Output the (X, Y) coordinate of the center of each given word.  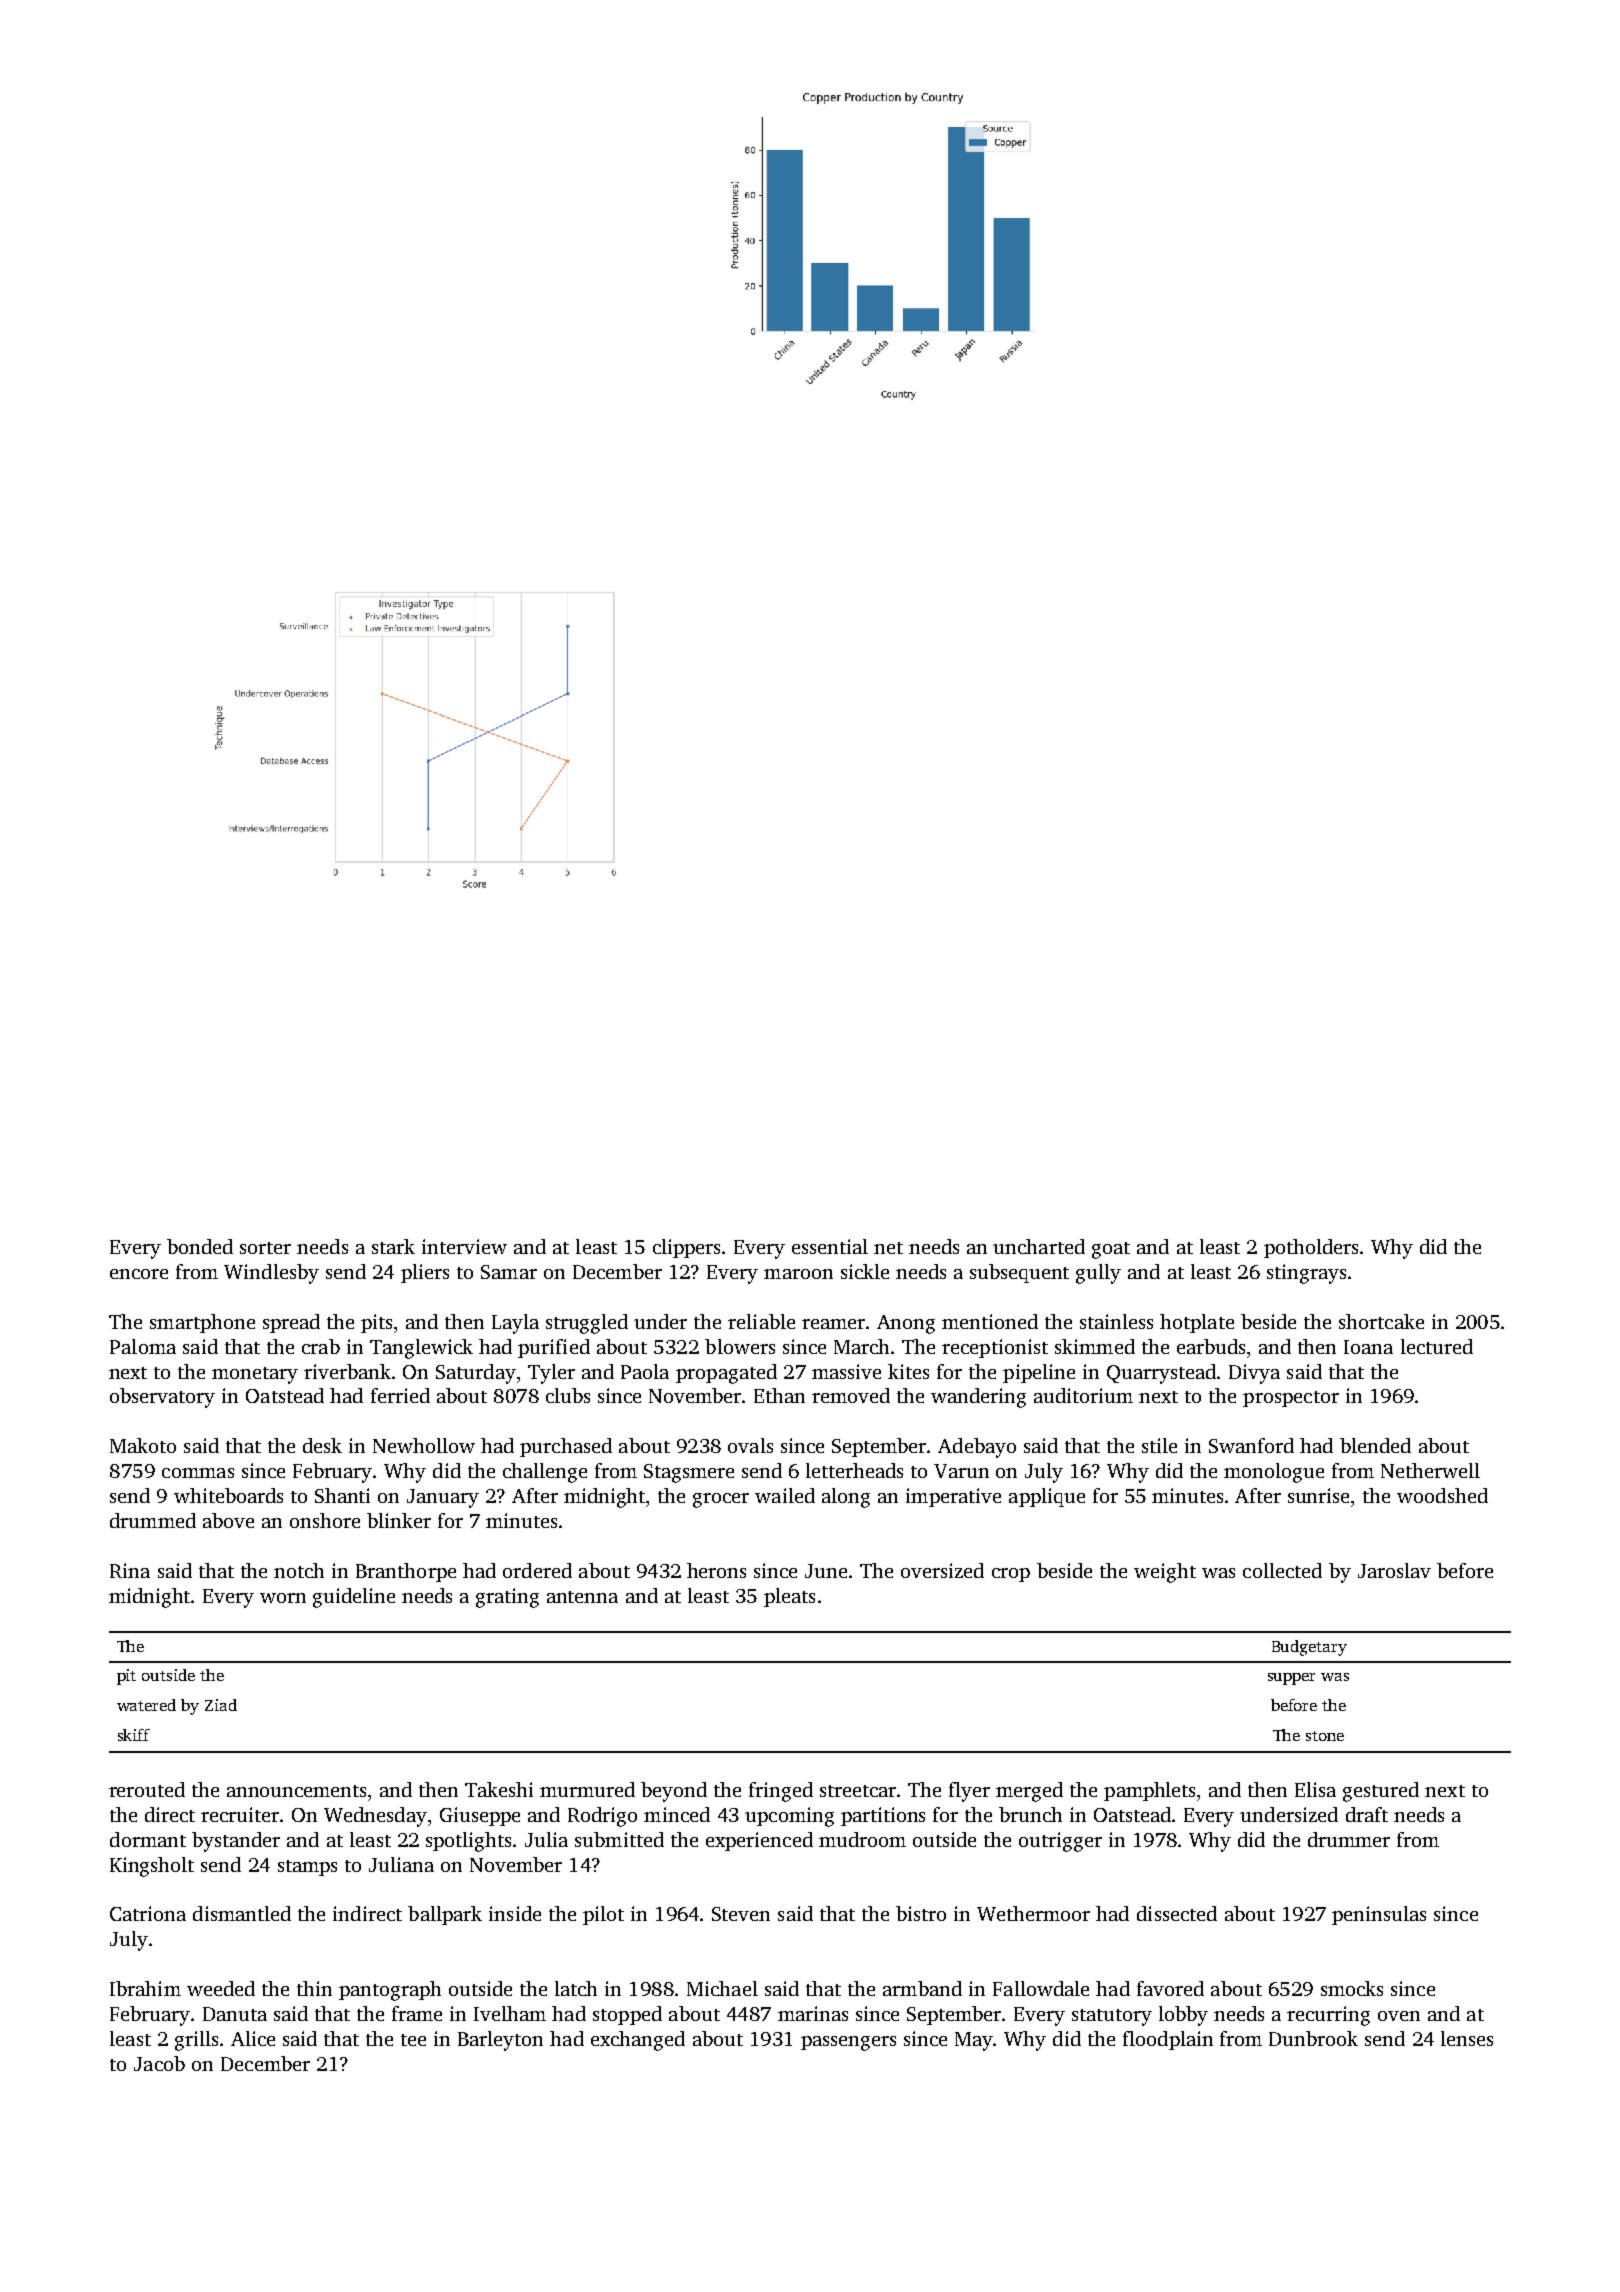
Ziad (221, 1705)
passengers (848, 2043)
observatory (162, 1398)
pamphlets (1149, 1791)
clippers (688, 1248)
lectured (1437, 1346)
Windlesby (271, 1274)
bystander (236, 1842)
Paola (645, 1371)
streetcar (859, 1791)
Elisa (1315, 1789)
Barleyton (500, 2041)
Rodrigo (602, 1817)
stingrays (1306, 1274)
